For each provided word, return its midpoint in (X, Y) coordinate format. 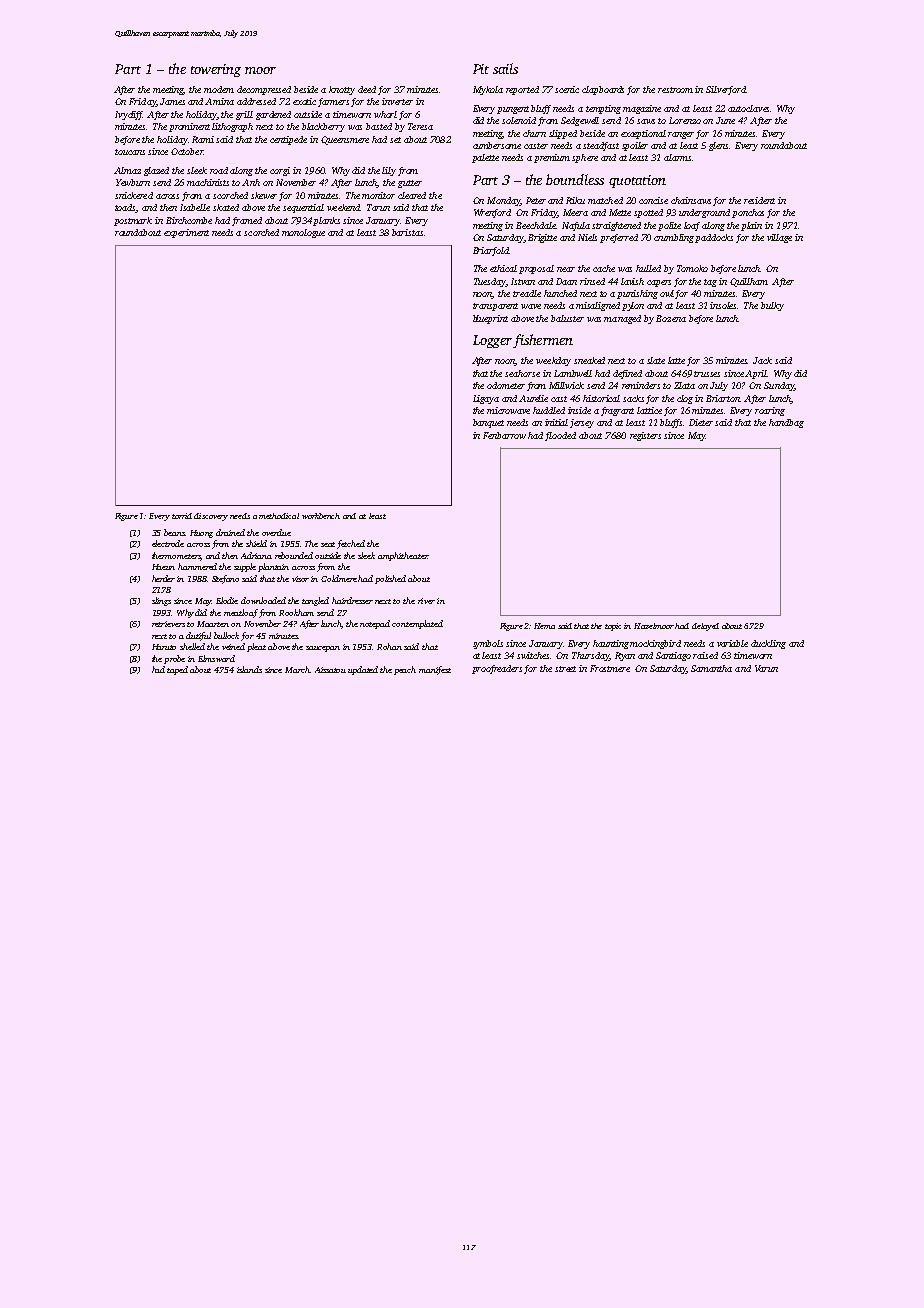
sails (505, 68)
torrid (182, 516)
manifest (435, 670)
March (297, 669)
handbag (786, 423)
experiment (186, 233)
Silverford (726, 90)
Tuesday (490, 282)
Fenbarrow (504, 435)
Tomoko (692, 268)
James (172, 101)
